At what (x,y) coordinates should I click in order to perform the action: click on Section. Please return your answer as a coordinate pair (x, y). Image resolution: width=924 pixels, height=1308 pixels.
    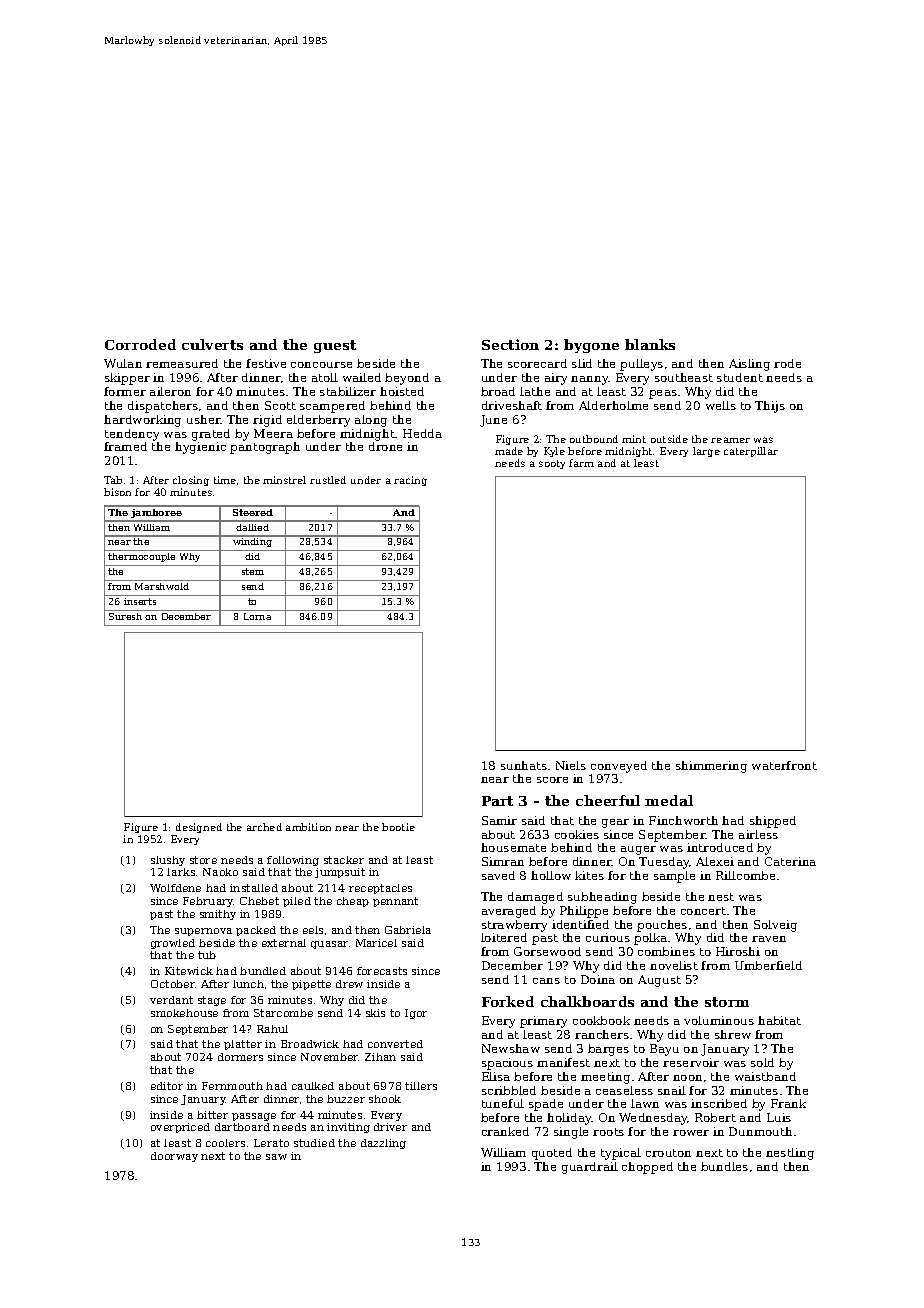
    Looking at the image, I should click on (510, 344).
